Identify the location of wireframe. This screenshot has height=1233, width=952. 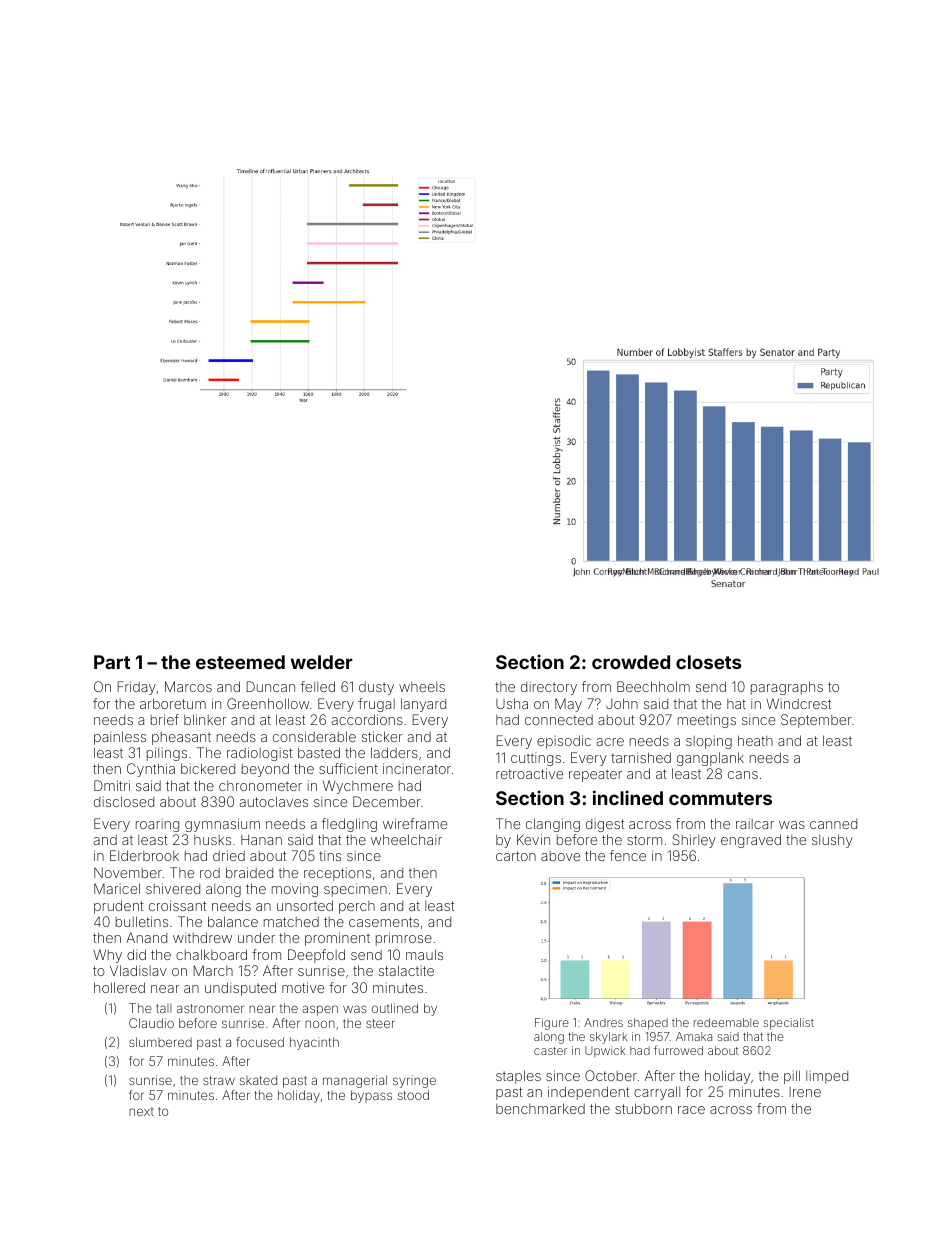
(415, 823).
